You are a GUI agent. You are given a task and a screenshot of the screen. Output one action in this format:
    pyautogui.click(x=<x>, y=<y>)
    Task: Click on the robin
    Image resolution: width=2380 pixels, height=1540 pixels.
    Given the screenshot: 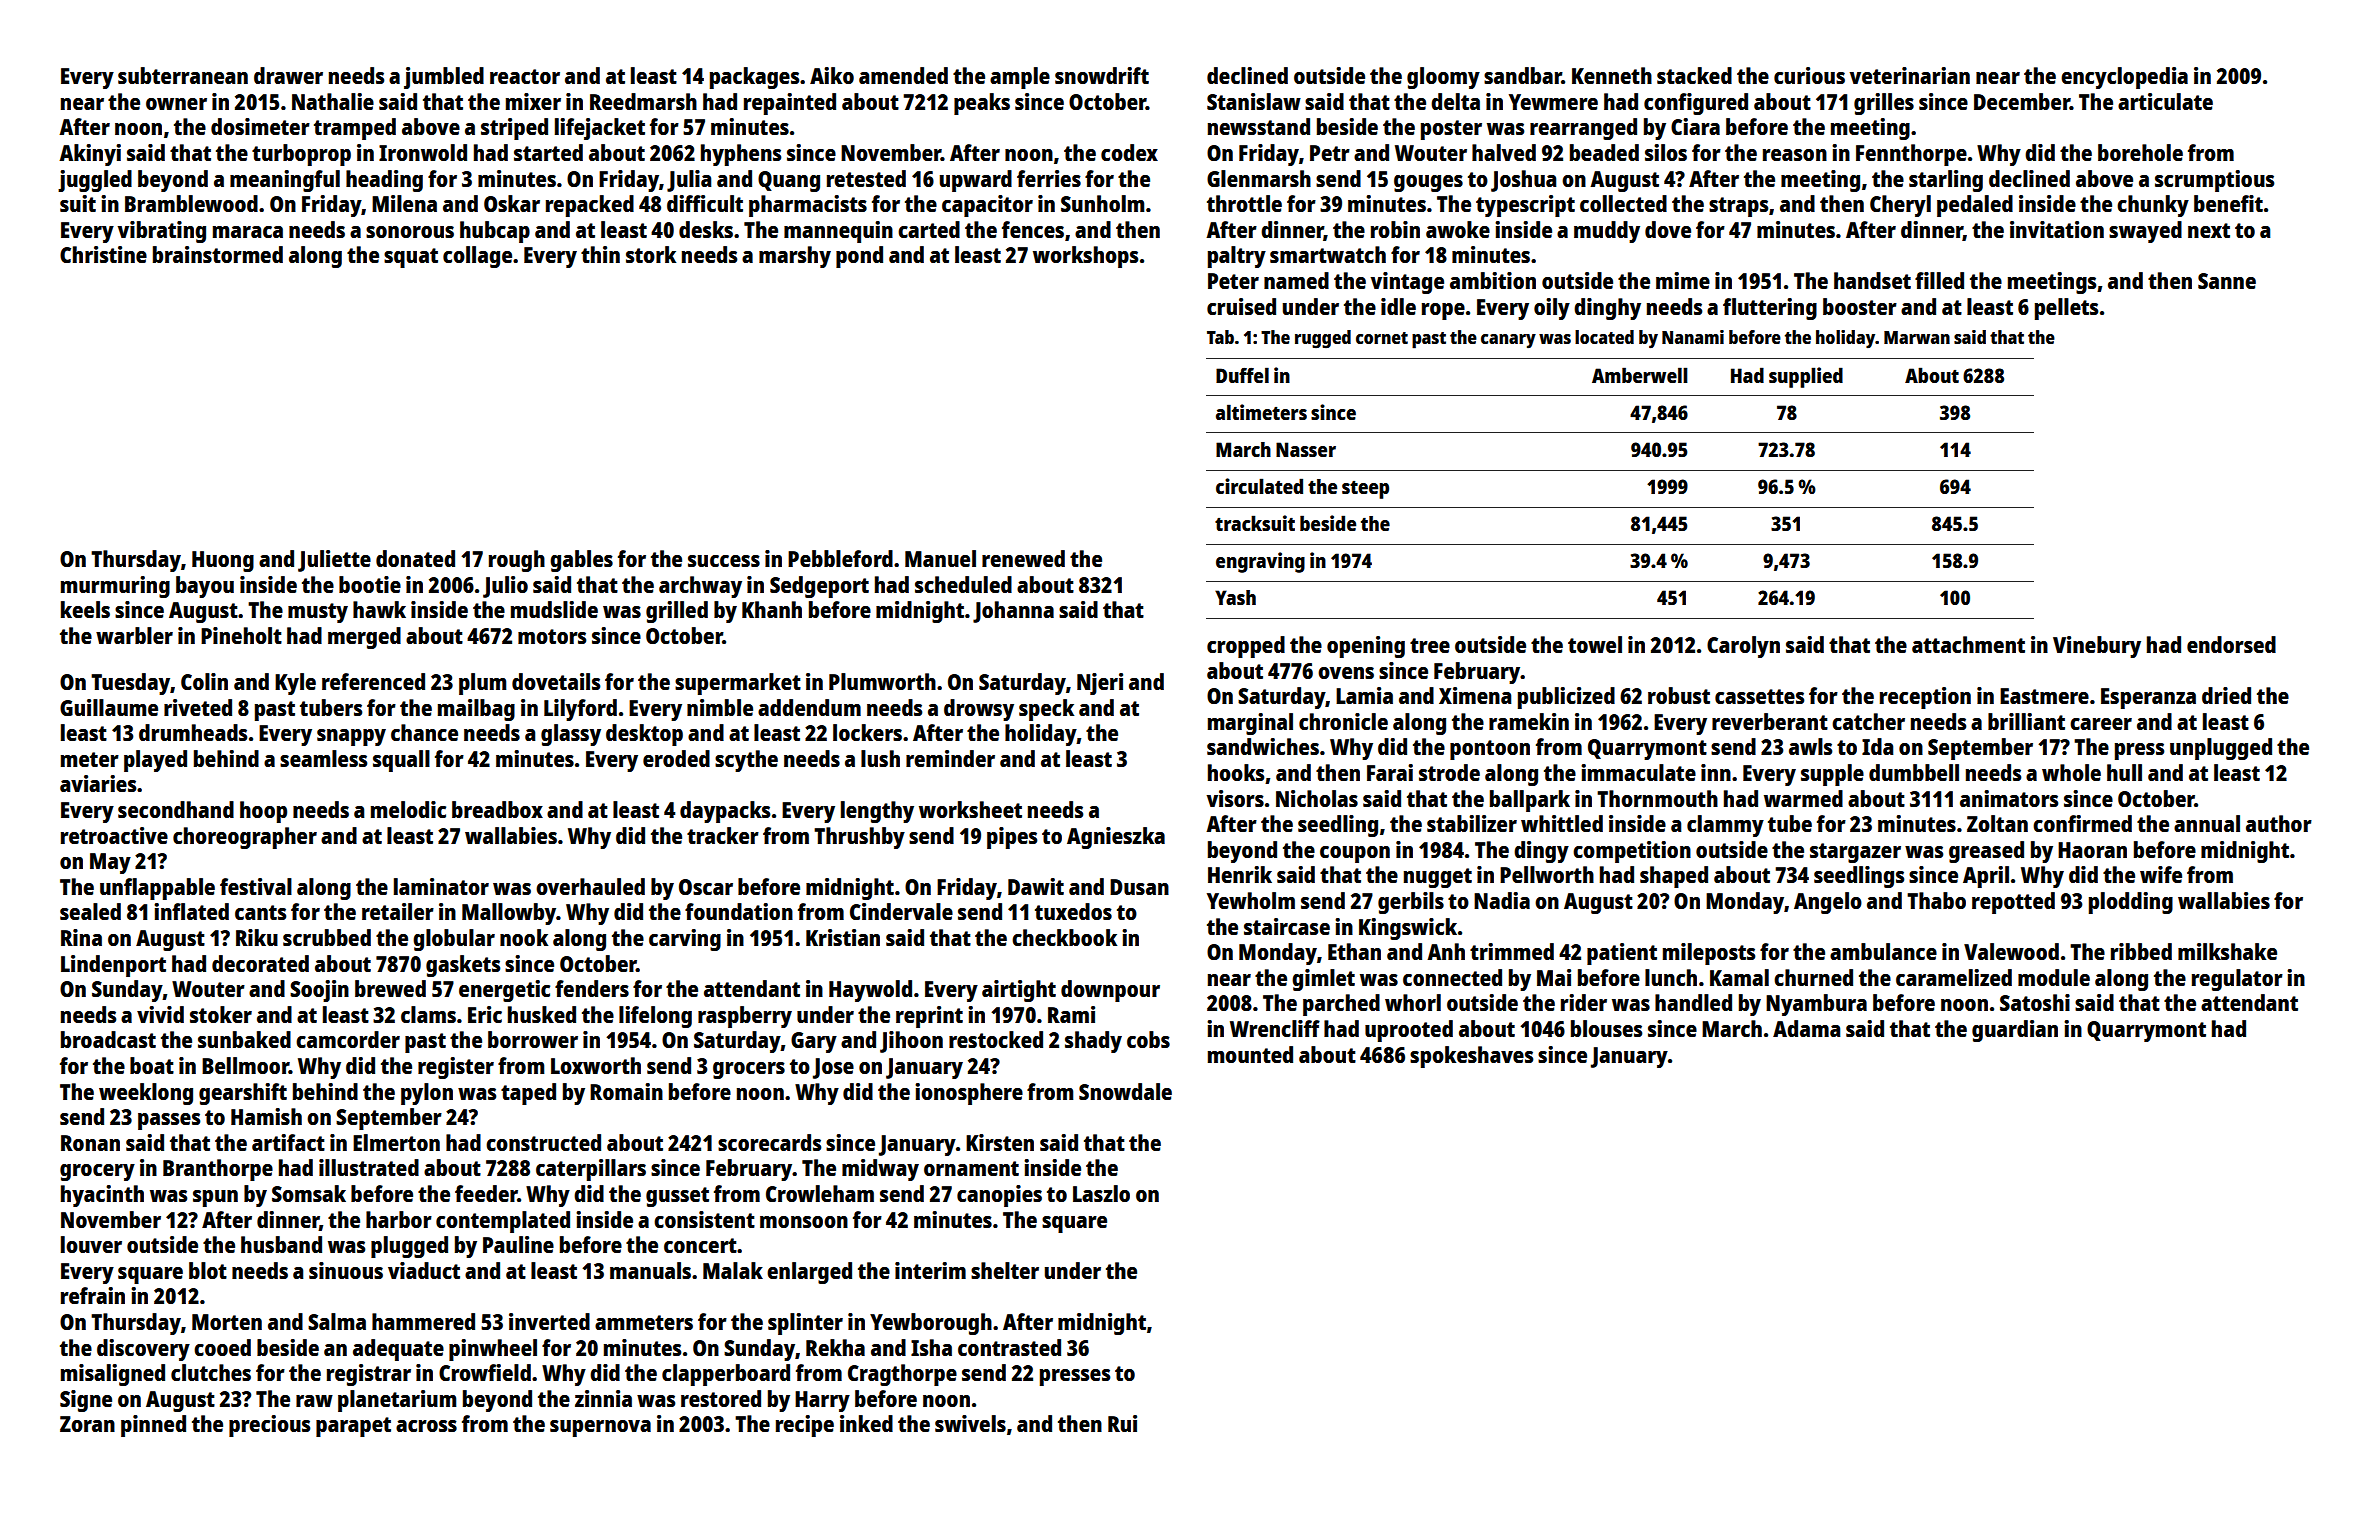 What is the action you would take?
    pyautogui.click(x=1395, y=229)
